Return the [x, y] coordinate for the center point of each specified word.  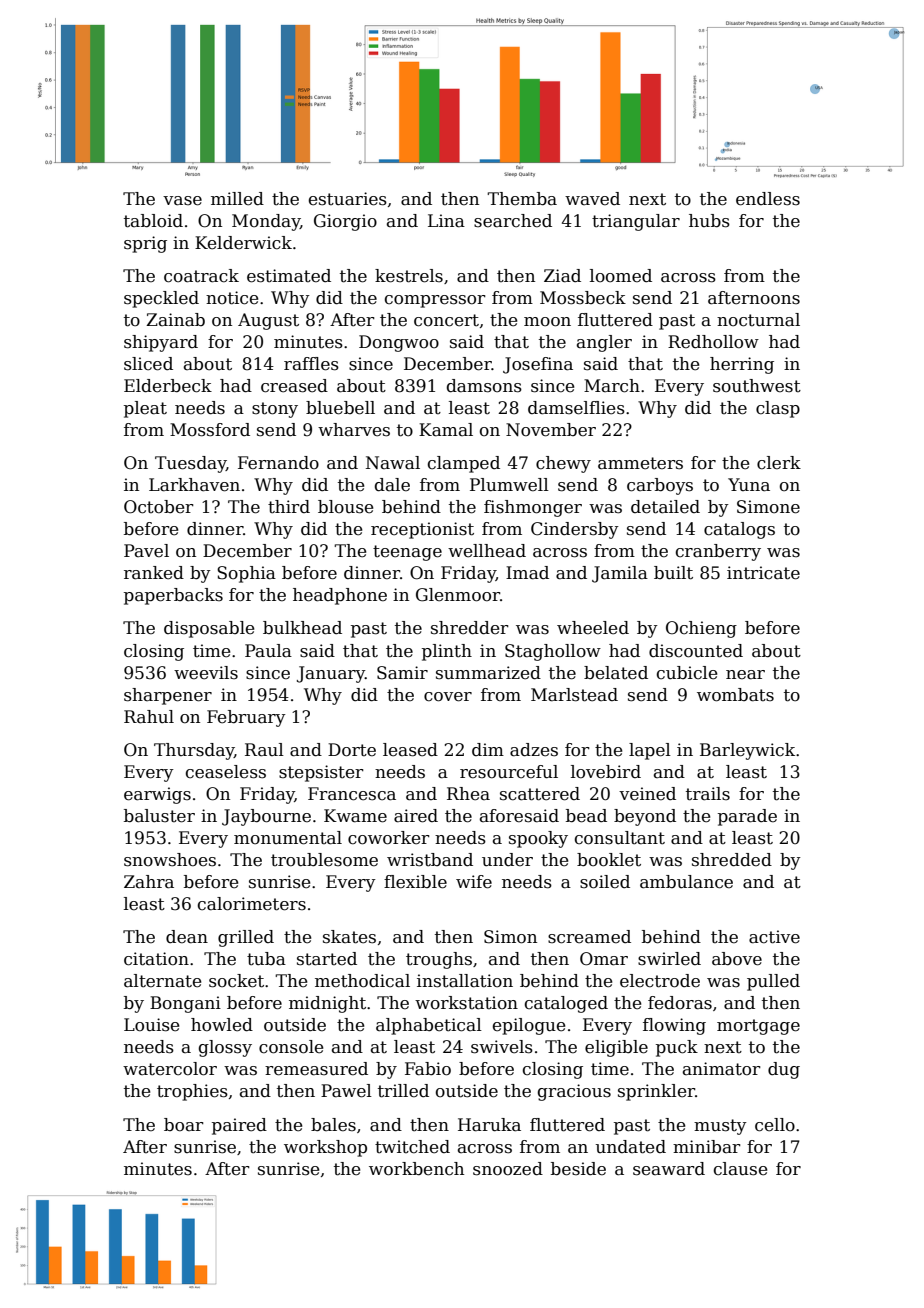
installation [465, 981]
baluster [159, 816]
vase [182, 201]
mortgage [758, 1027]
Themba [522, 199]
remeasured [316, 1069]
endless [768, 199]
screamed [589, 937]
